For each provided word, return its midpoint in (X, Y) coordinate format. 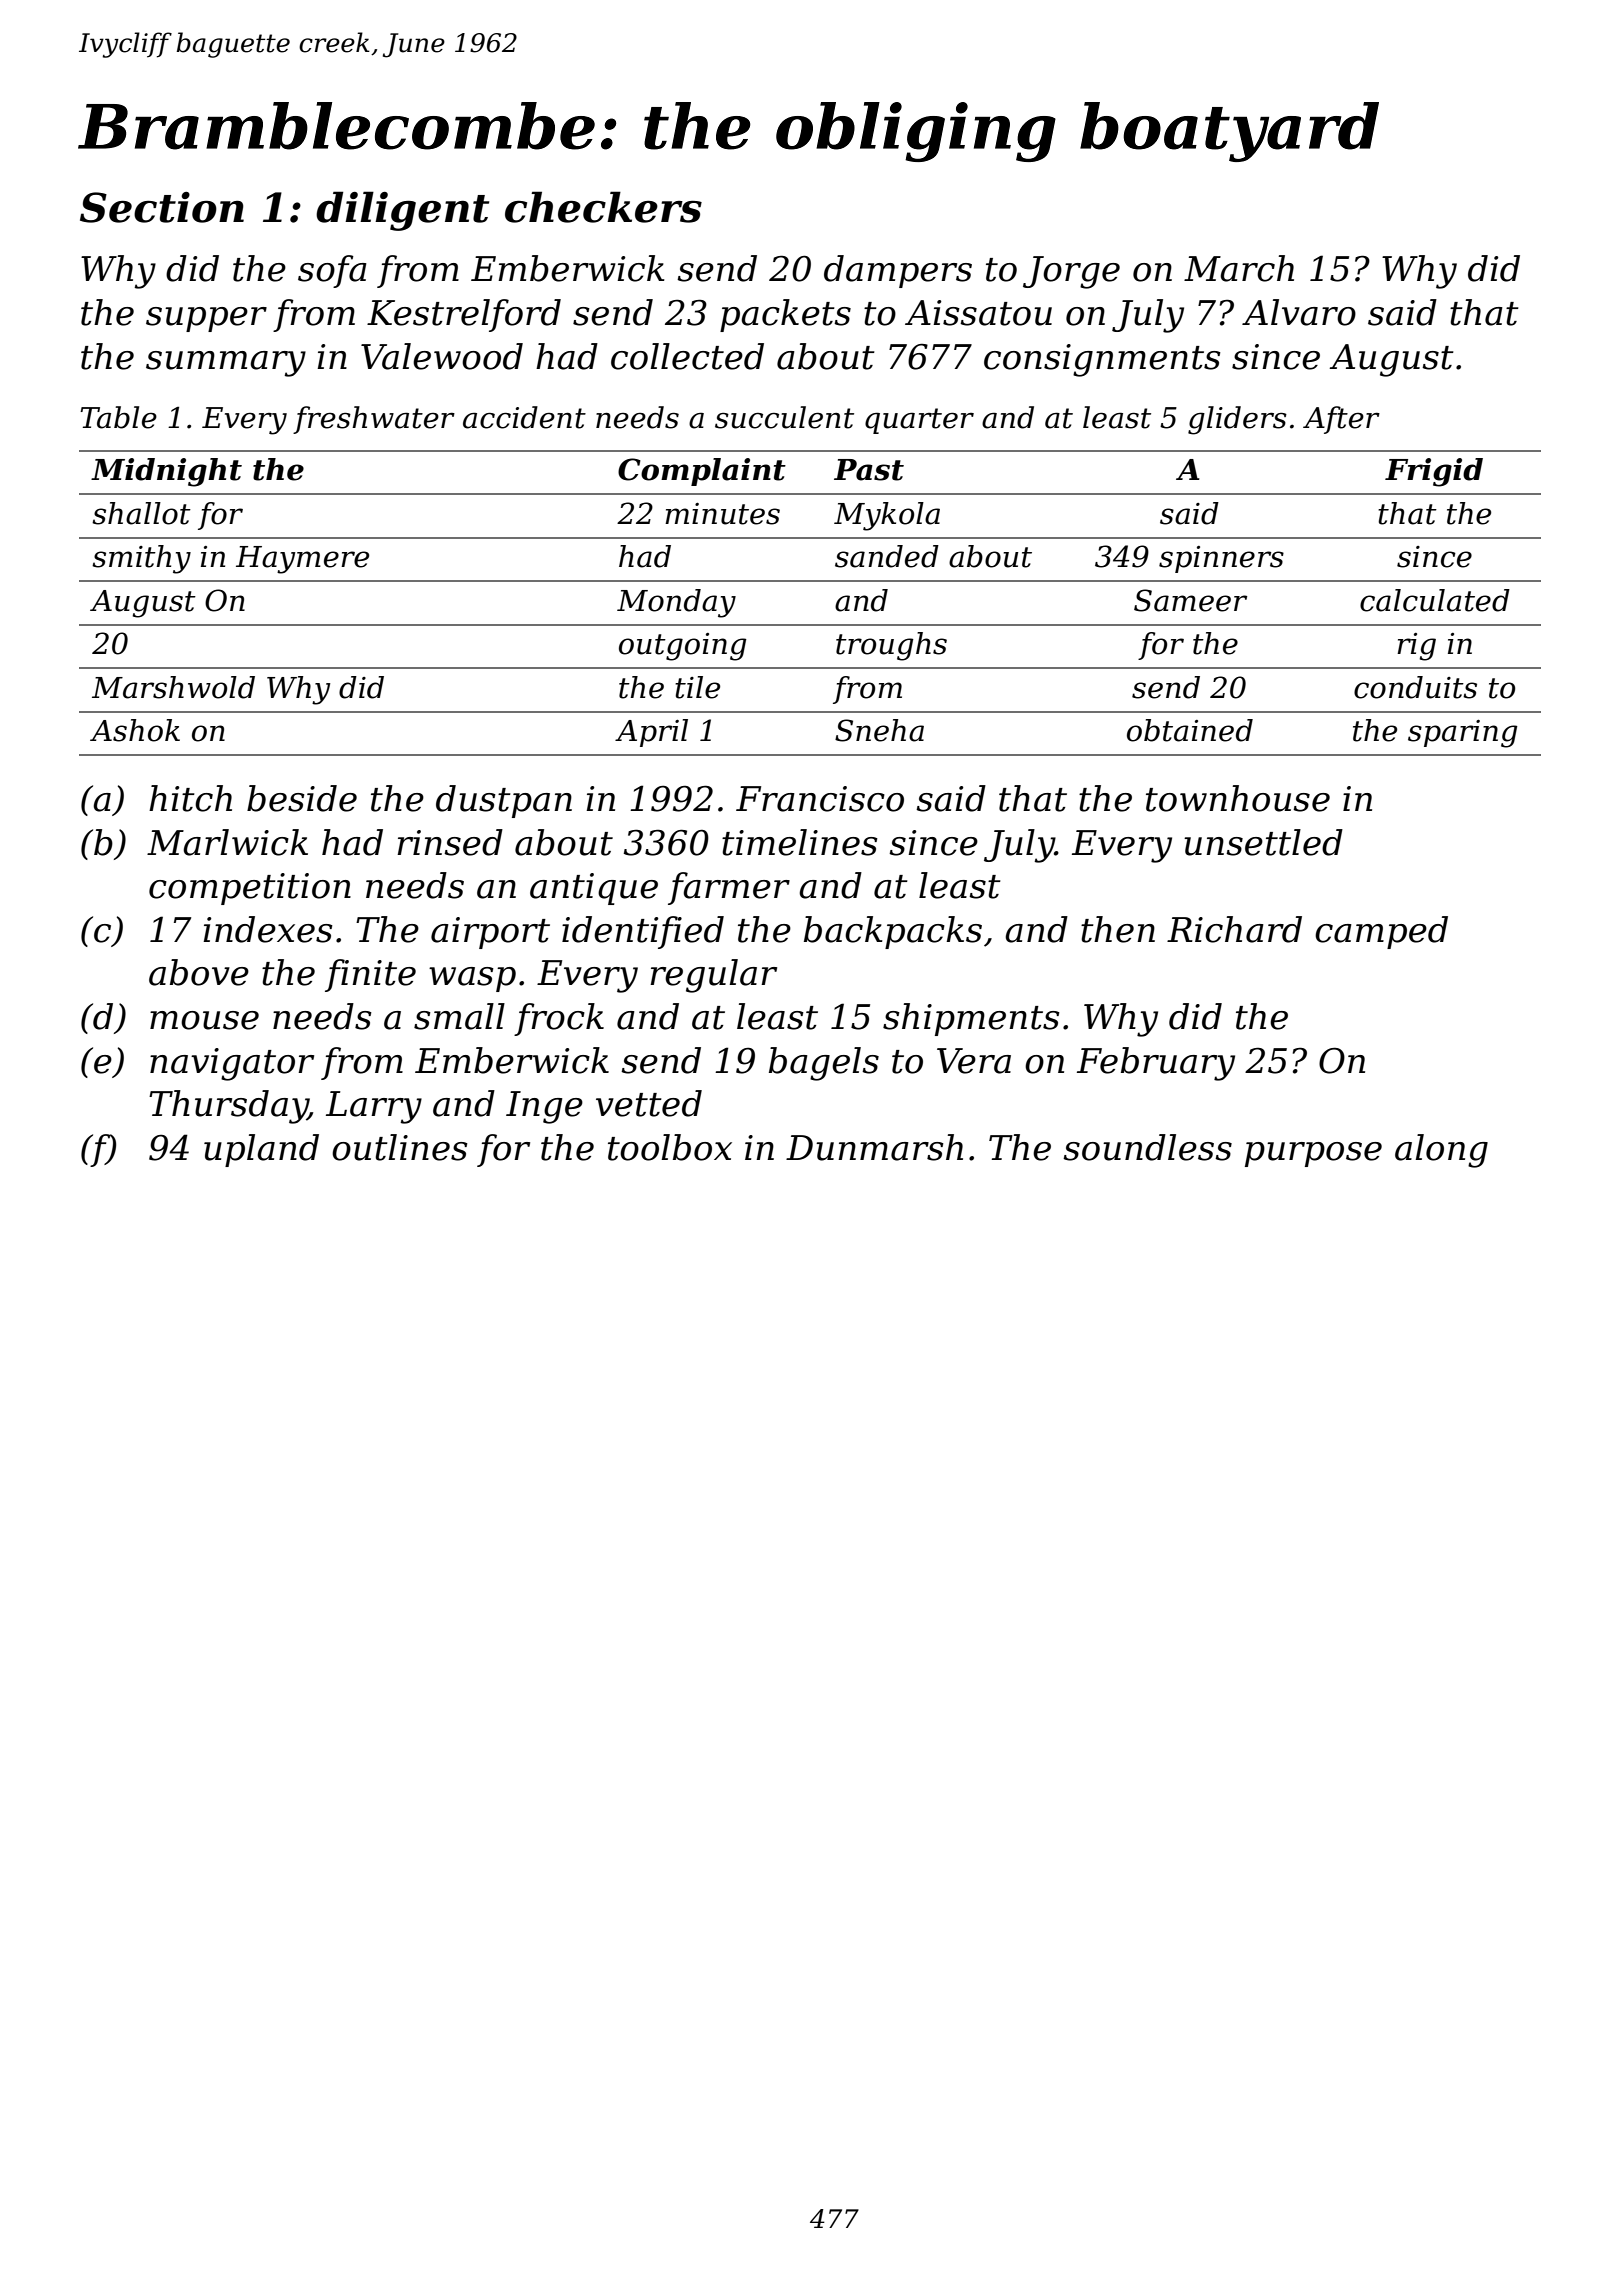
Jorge (1071, 272)
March (1239, 268)
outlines (400, 1147)
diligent (402, 211)
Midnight (166, 472)
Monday (676, 603)
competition (250, 889)
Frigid (1434, 472)
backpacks (893, 932)
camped (1381, 932)
